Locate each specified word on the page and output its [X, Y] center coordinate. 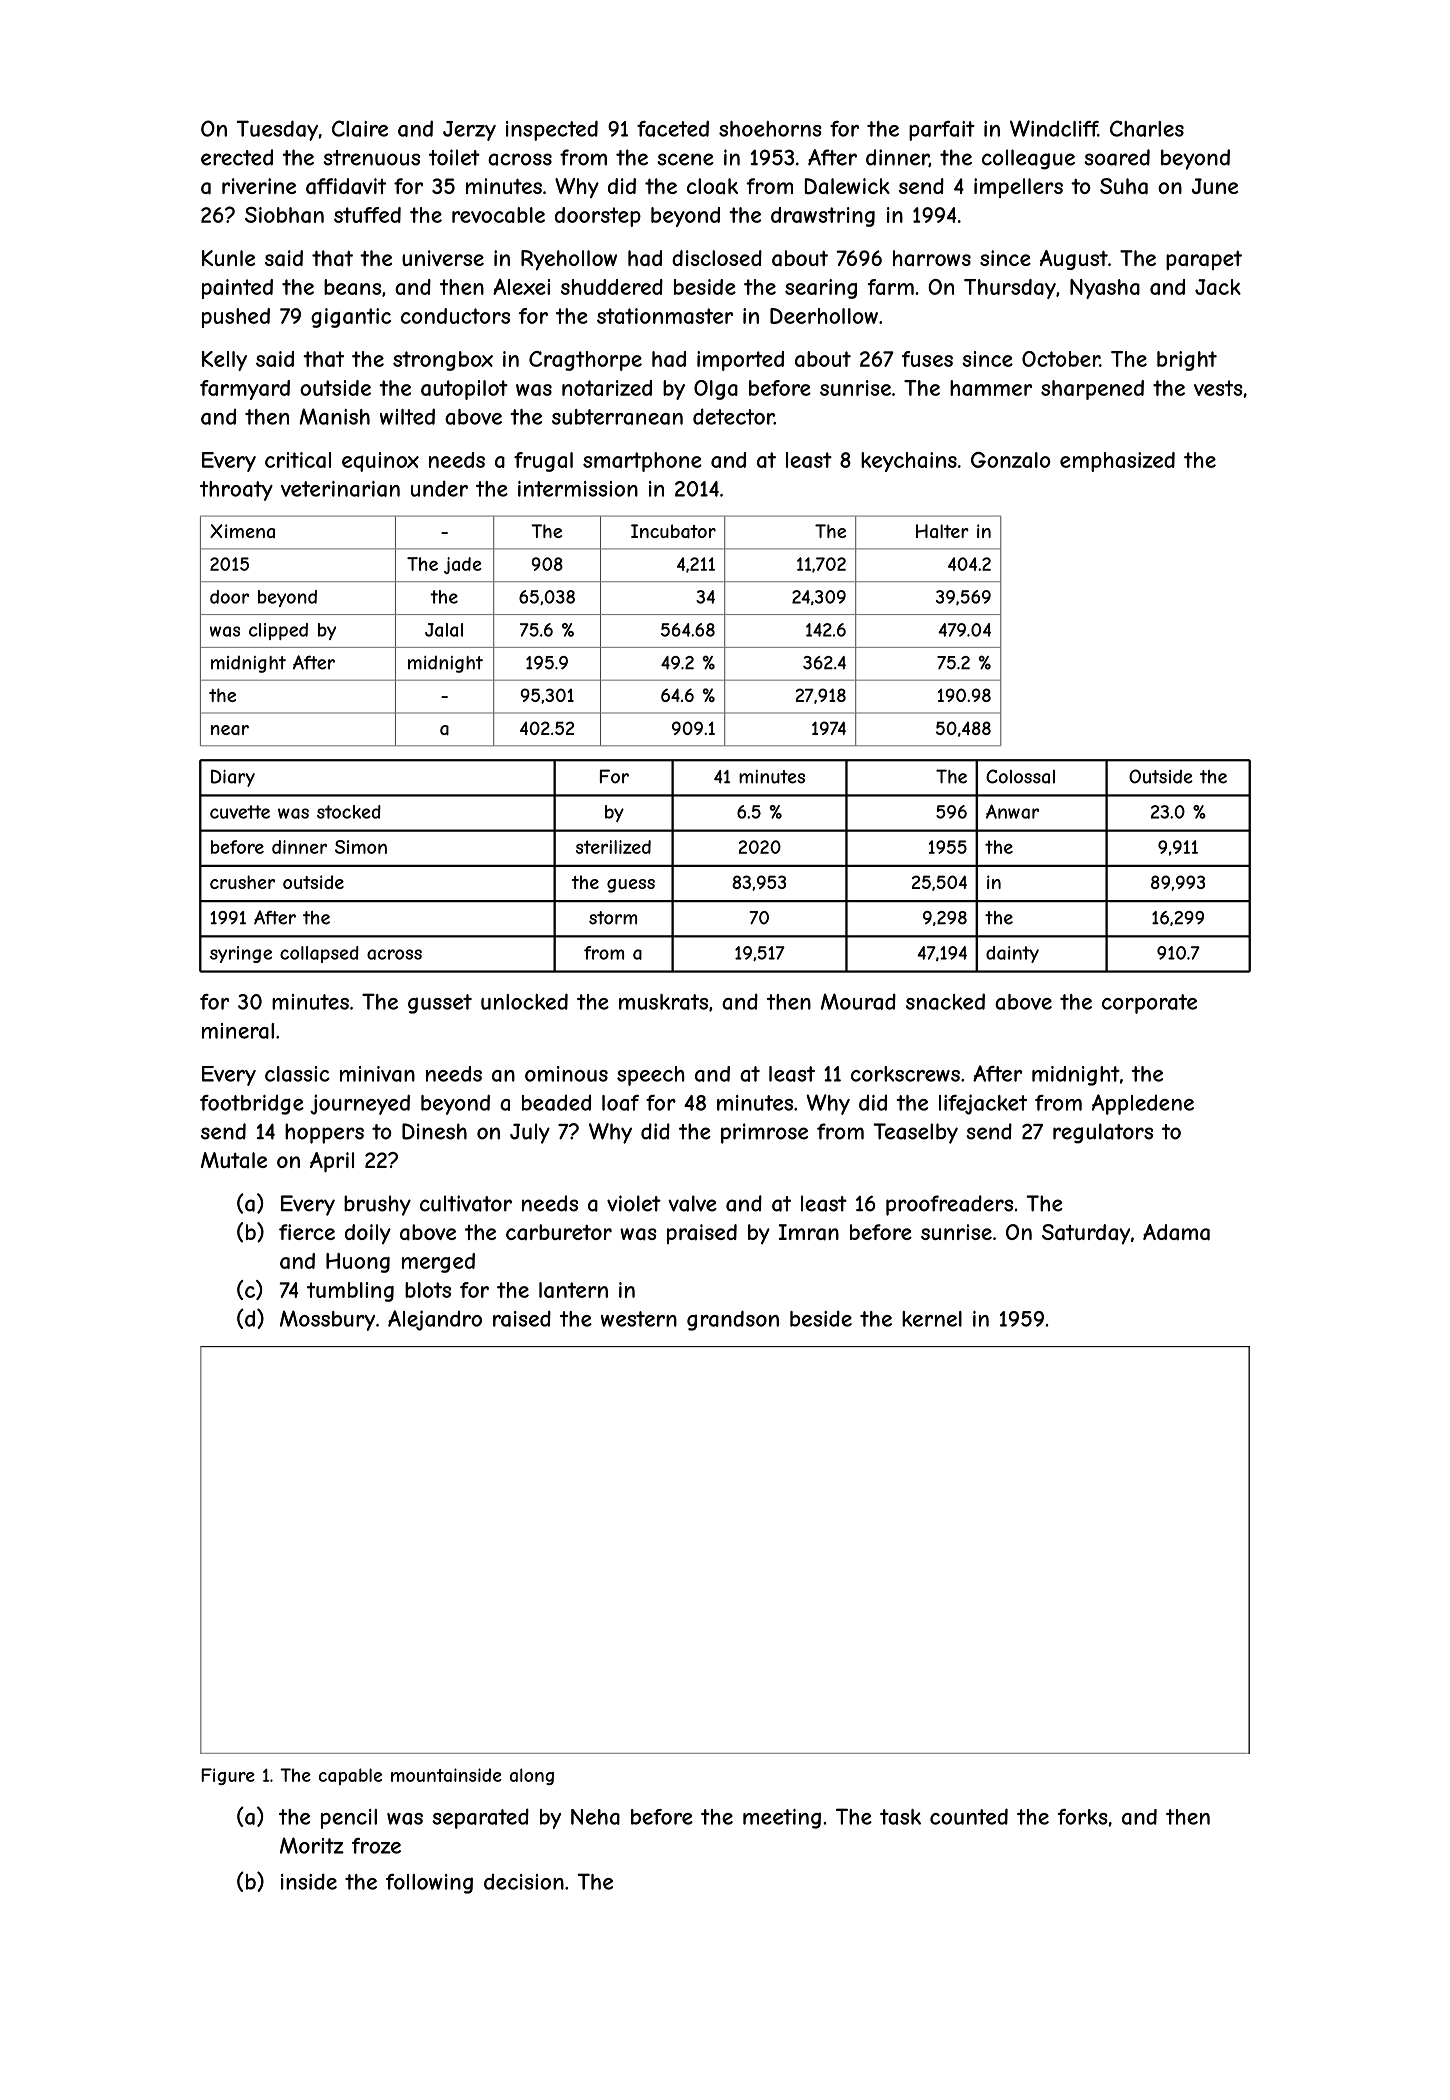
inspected [552, 130]
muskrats [663, 1002]
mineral [238, 1031]
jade [463, 565]
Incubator [673, 531]
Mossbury [327, 1320]
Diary [233, 778]
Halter [942, 531]
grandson [733, 1320]
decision [524, 1882]
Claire [360, 128]
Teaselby [915, 1133]
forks [1083, 1817]
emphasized [1117, 462]
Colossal [1020, 776]
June [1215, 186]
